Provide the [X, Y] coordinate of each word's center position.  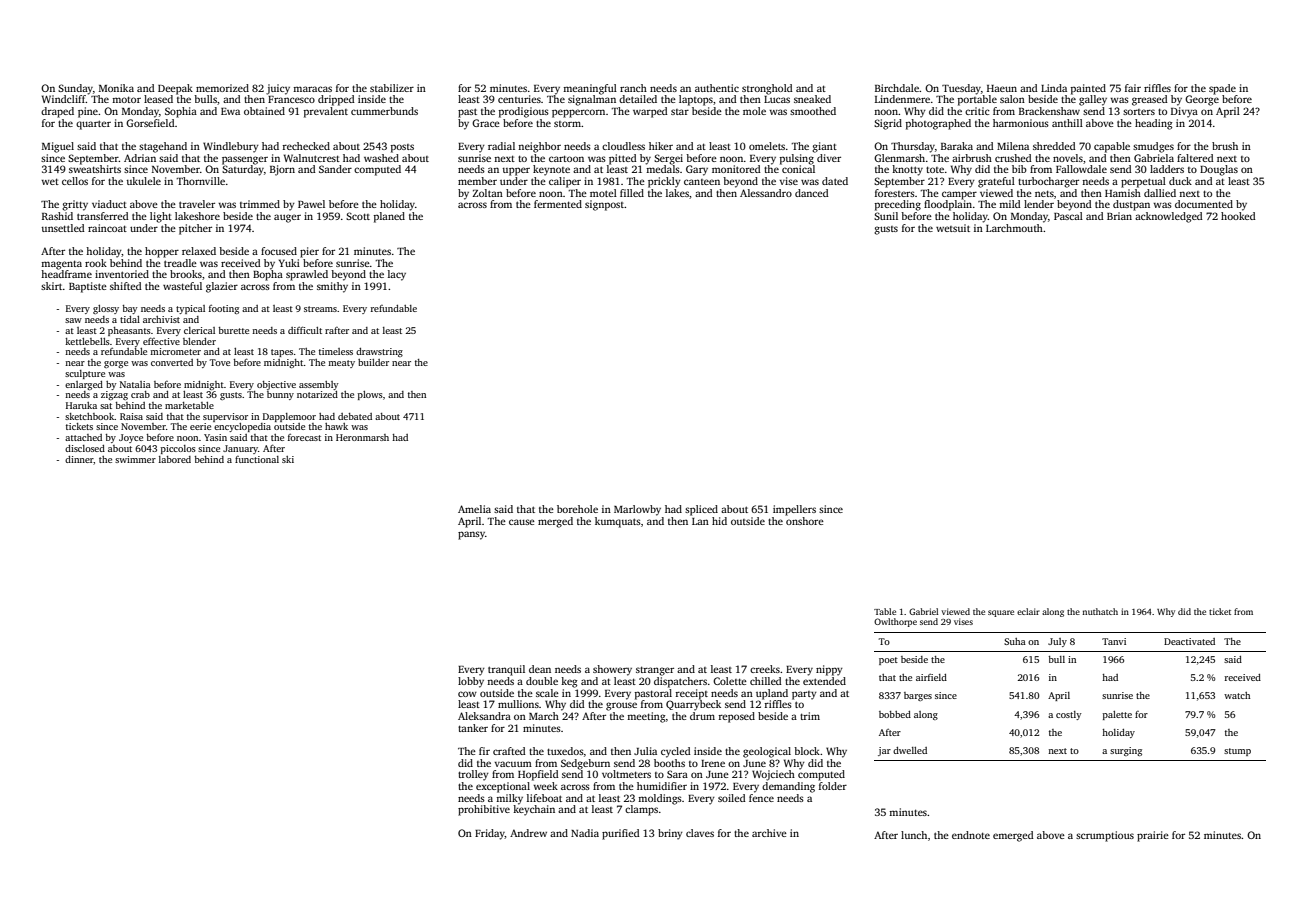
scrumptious [1105, 836]
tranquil [506, 670]
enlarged [84, 385]
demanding [788, 787]
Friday [490, 834]
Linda [1054, 88]
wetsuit [953, 228]
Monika [116, 88]
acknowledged [1169, 217]
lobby [471, 682]
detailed [638, 99]
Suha [1015, 641]
